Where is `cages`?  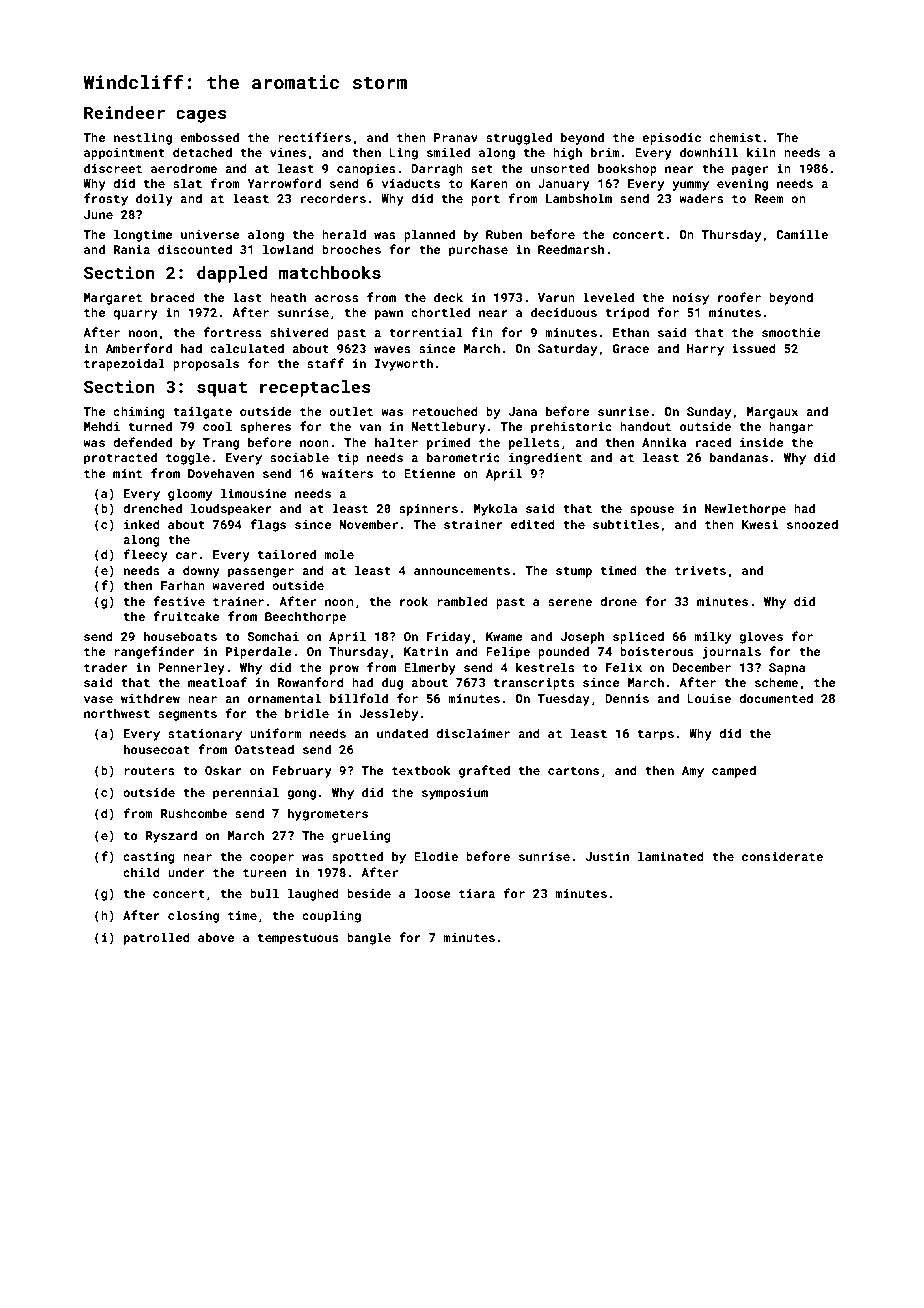 cages is located at coordinates (201, 116).
